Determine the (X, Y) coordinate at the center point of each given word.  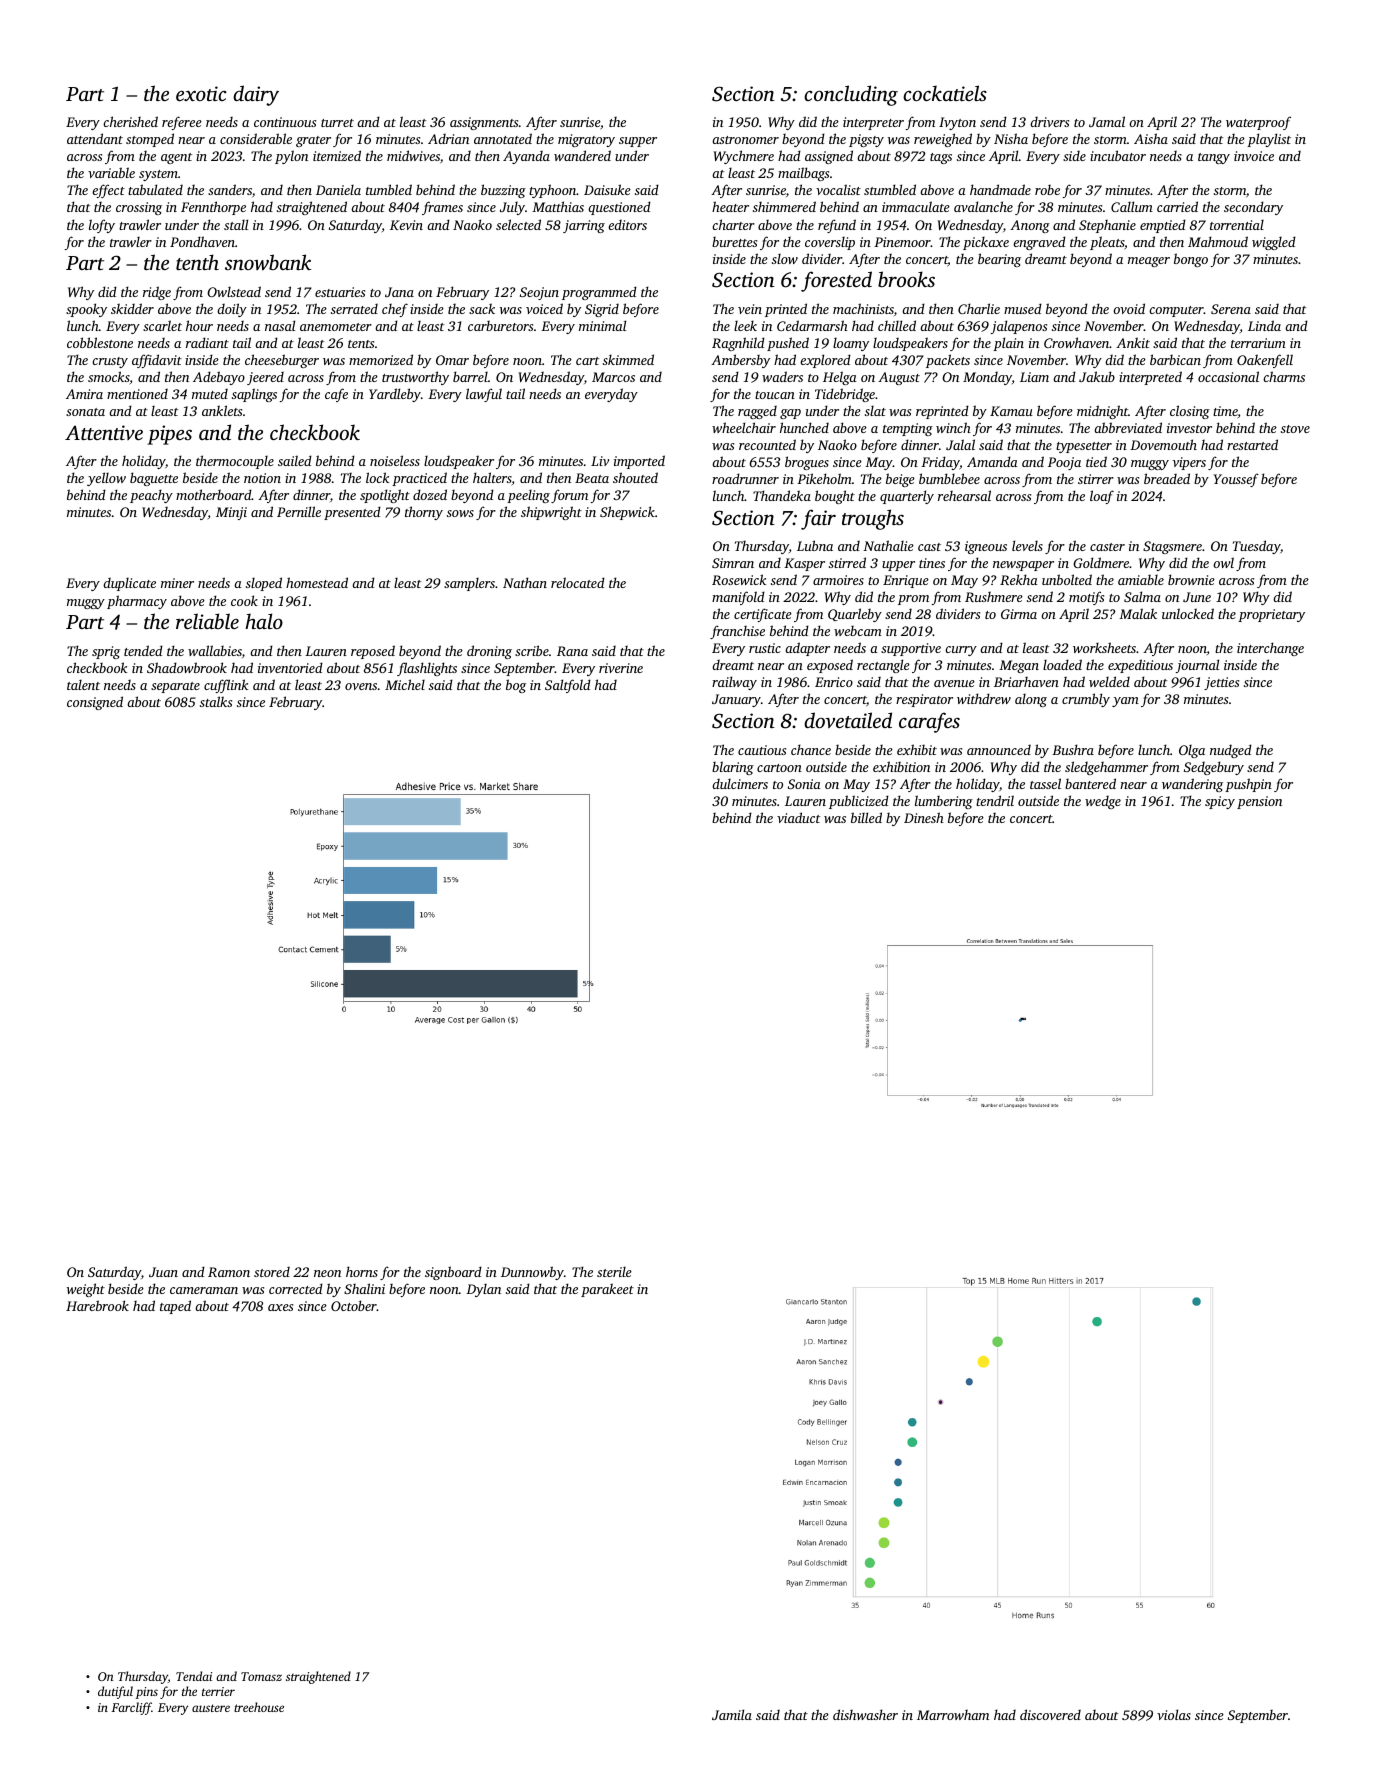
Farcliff (131, 1708)
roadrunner (745, 478)
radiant (207, 342)
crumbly (1086, 700)
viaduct (798, 817)
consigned (95, 703)
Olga (1192, 751)
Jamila (732, 1714)
